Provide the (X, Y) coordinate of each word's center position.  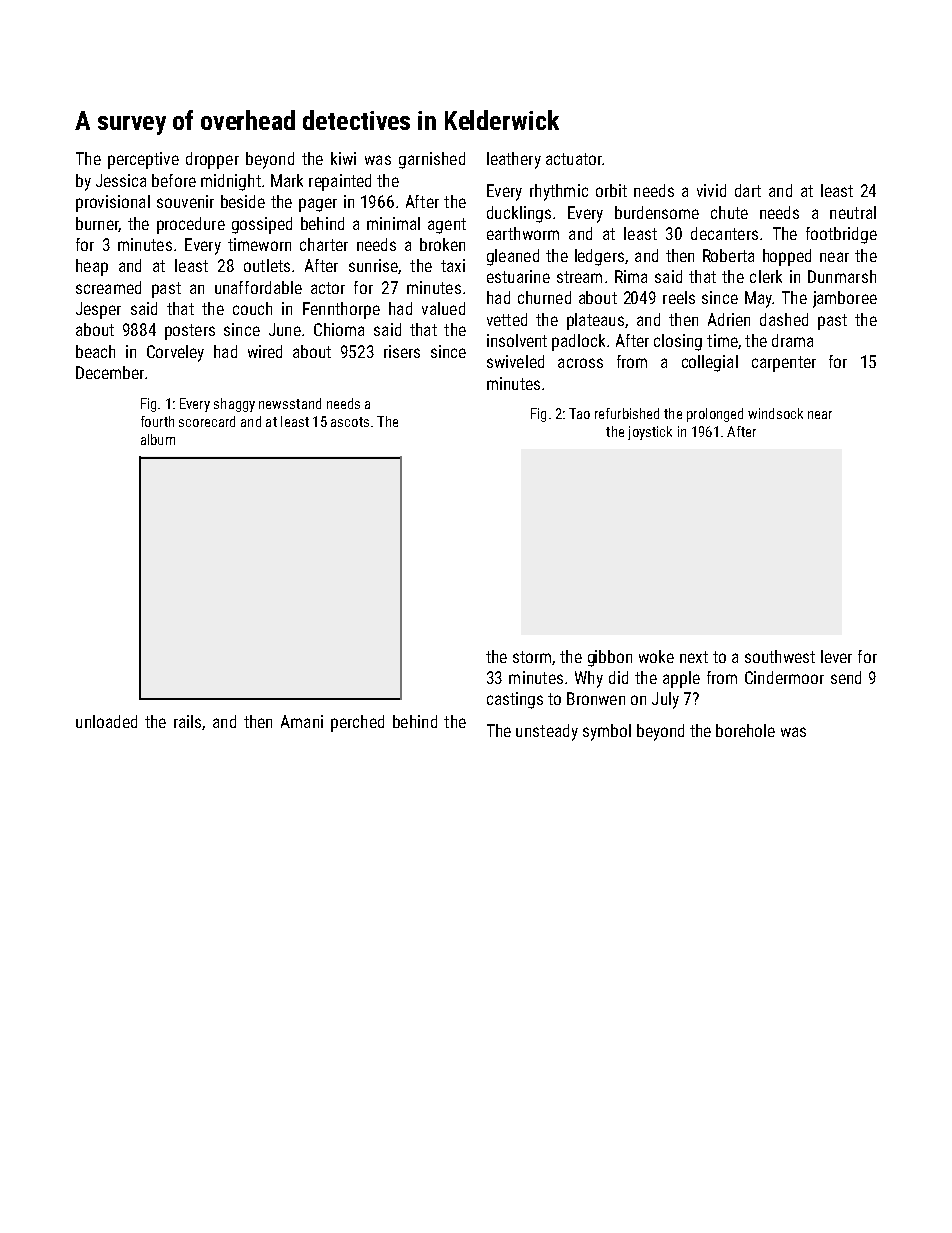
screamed (108, 287)
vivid (711, 190)
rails (187, 721)
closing (678, 342)
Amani (302, 721)
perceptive (143, 160)
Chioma (339, 329)
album (158, 439)
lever (836, 656)
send (846, 677)
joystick (650, 433)
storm (532, 657)
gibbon (610, 658)
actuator (574, 159)
